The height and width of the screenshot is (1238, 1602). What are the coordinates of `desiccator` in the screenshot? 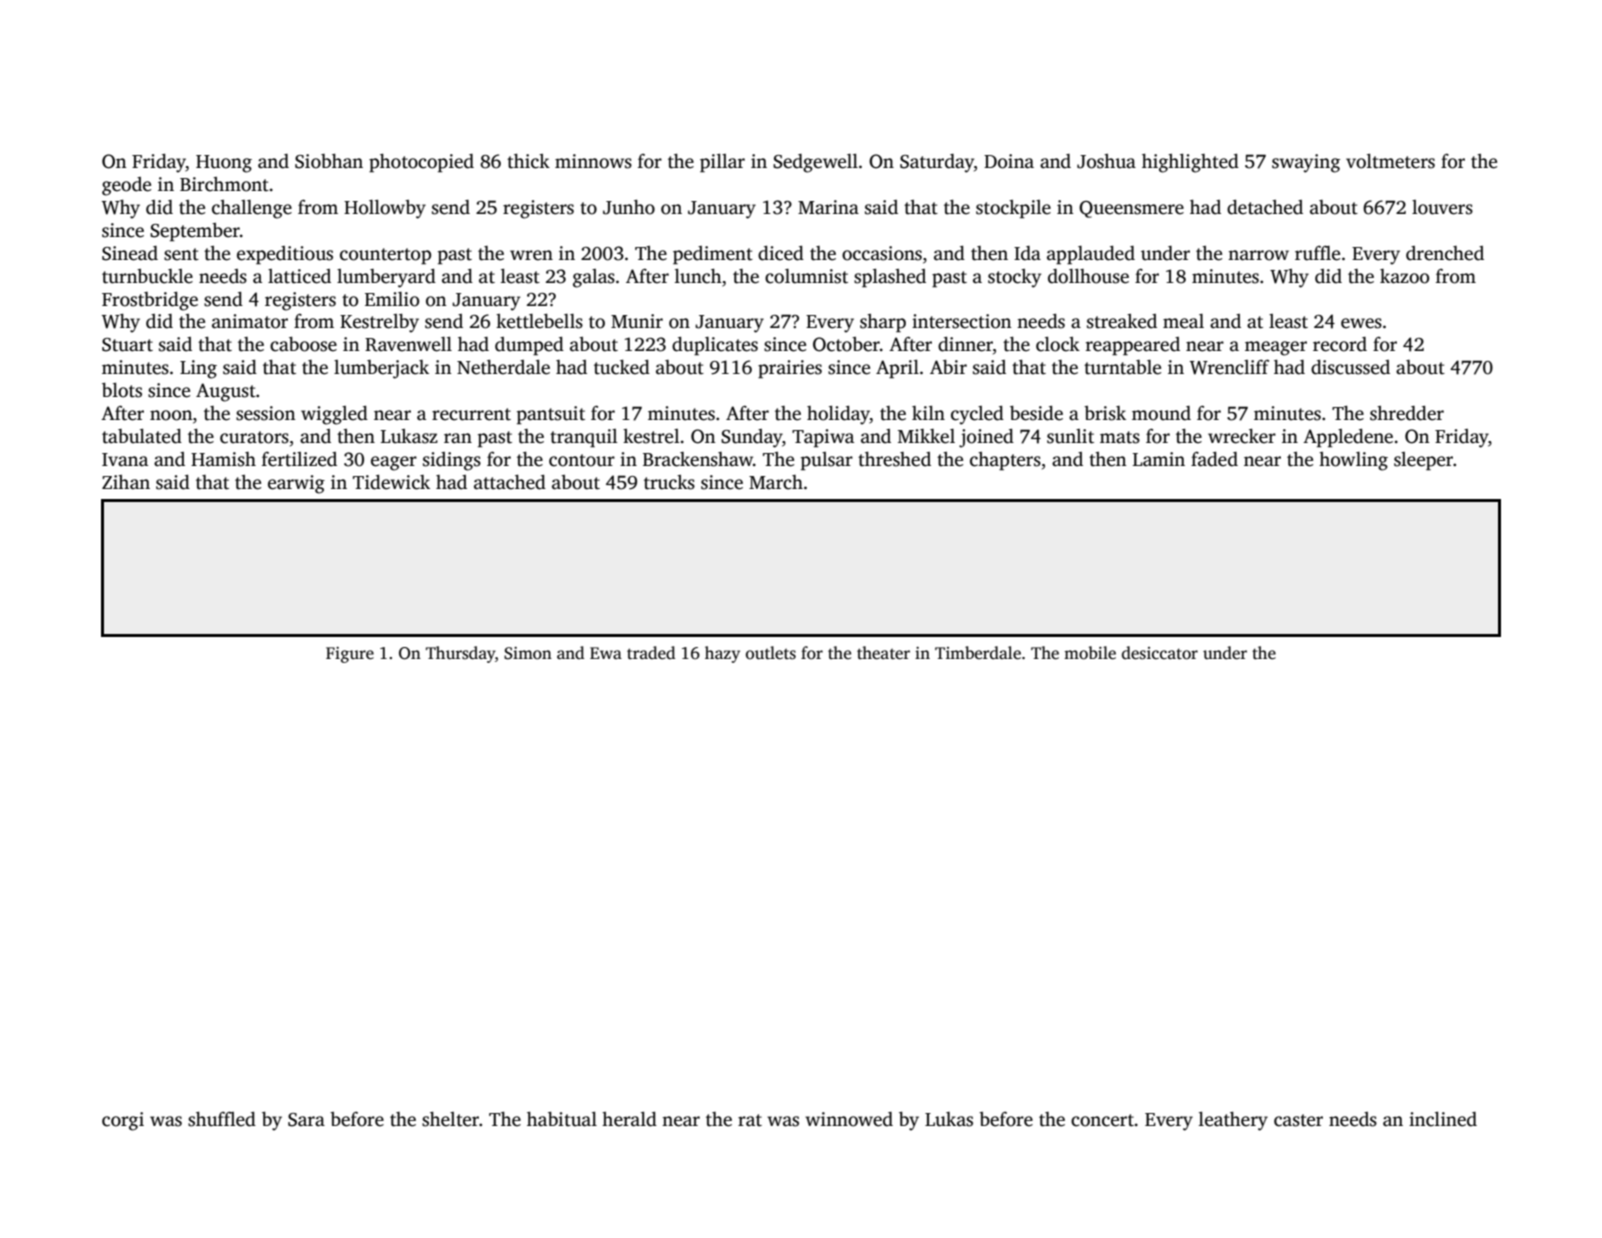 It's located at (1160, 653).
